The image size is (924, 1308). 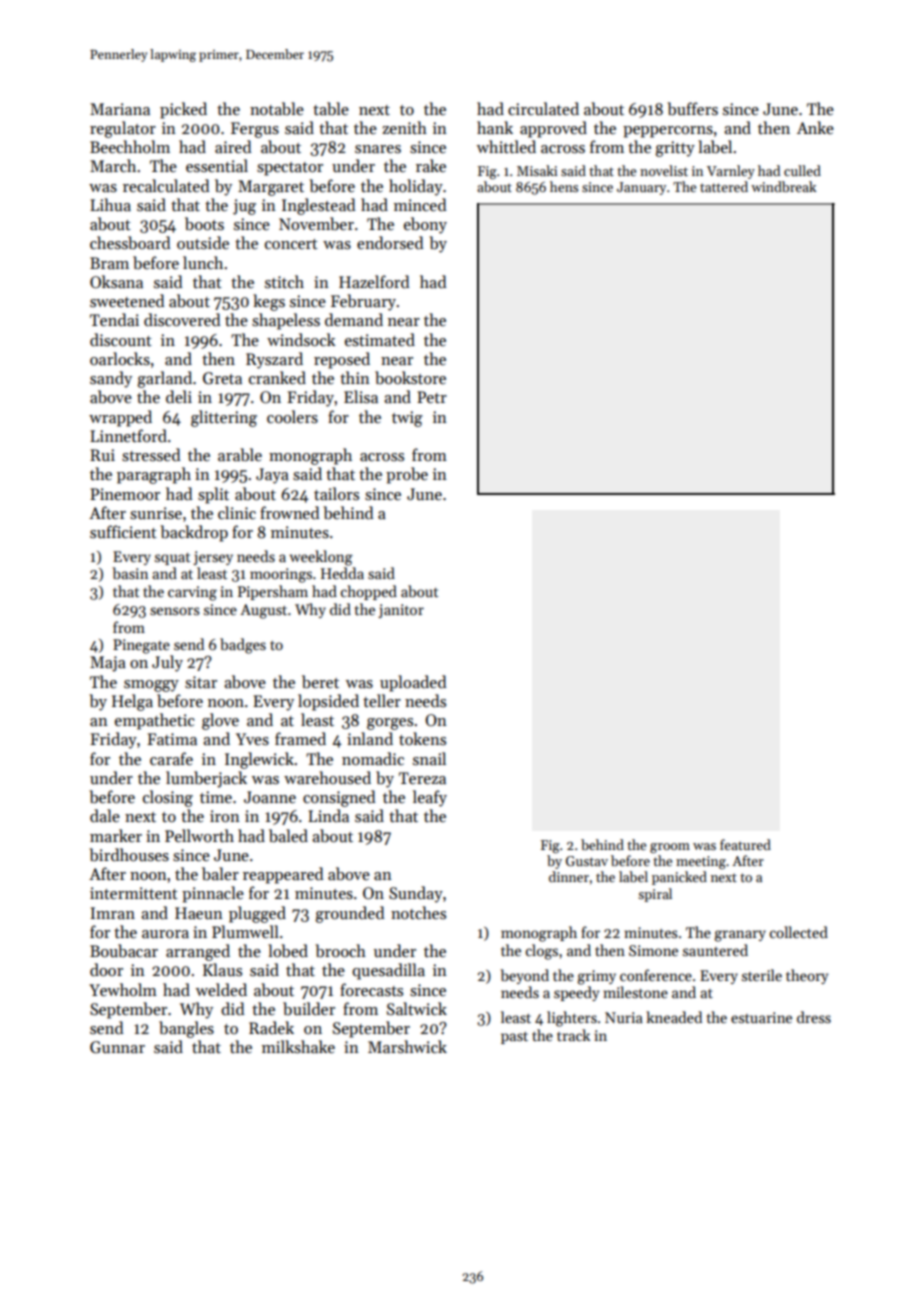 I want to click on Marshwick, so click(x=407, y=1046).
